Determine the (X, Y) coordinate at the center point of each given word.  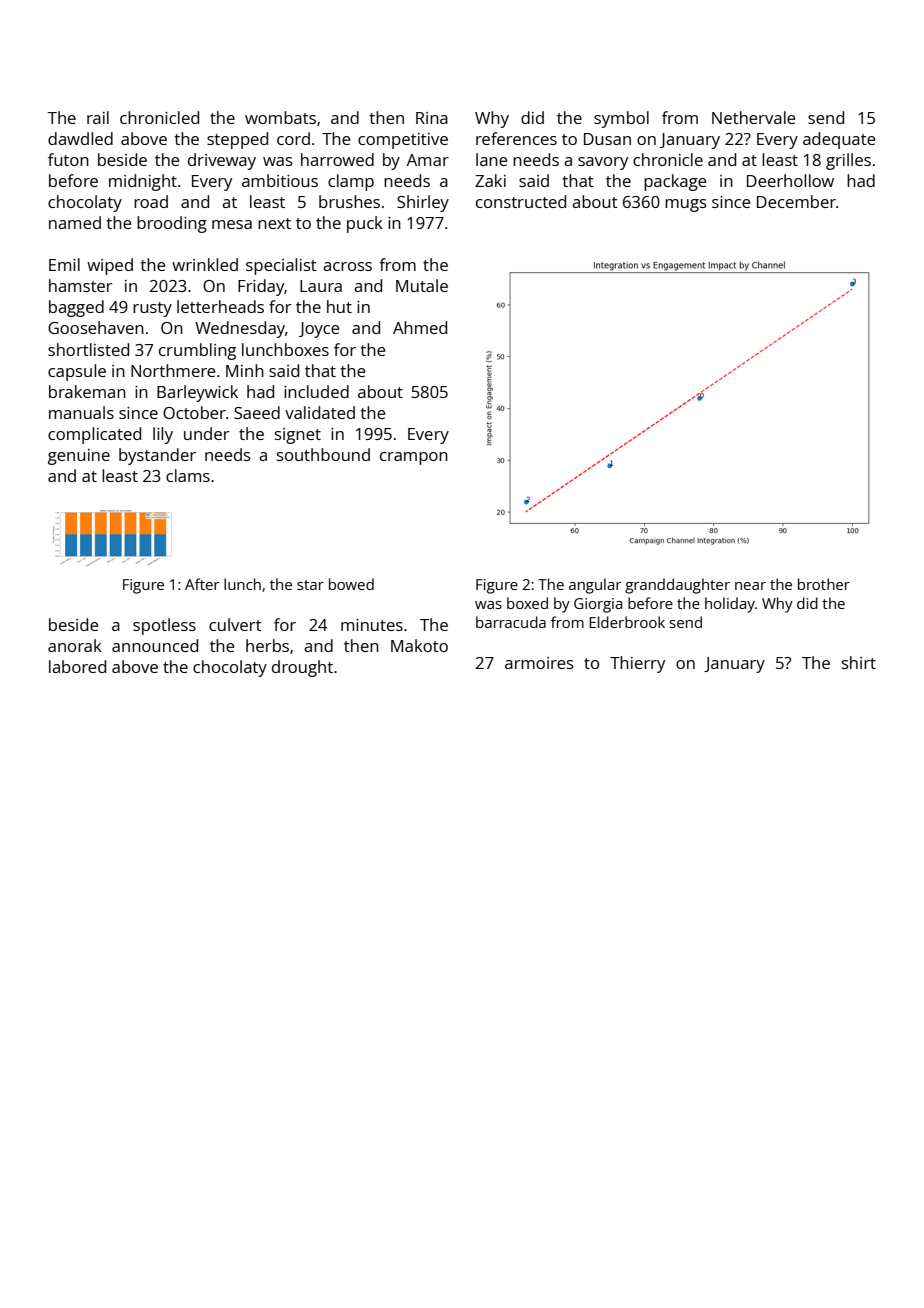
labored (77, 666)
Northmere (173, 370)
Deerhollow (790, 180)
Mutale (422, 285)
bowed (351, 584)
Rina (432, 118)
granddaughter (677, 586)
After (202, 584)
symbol (621, 119)
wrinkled (205, 264)
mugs (686, 205)
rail (98, 117)
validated (320, 412)
